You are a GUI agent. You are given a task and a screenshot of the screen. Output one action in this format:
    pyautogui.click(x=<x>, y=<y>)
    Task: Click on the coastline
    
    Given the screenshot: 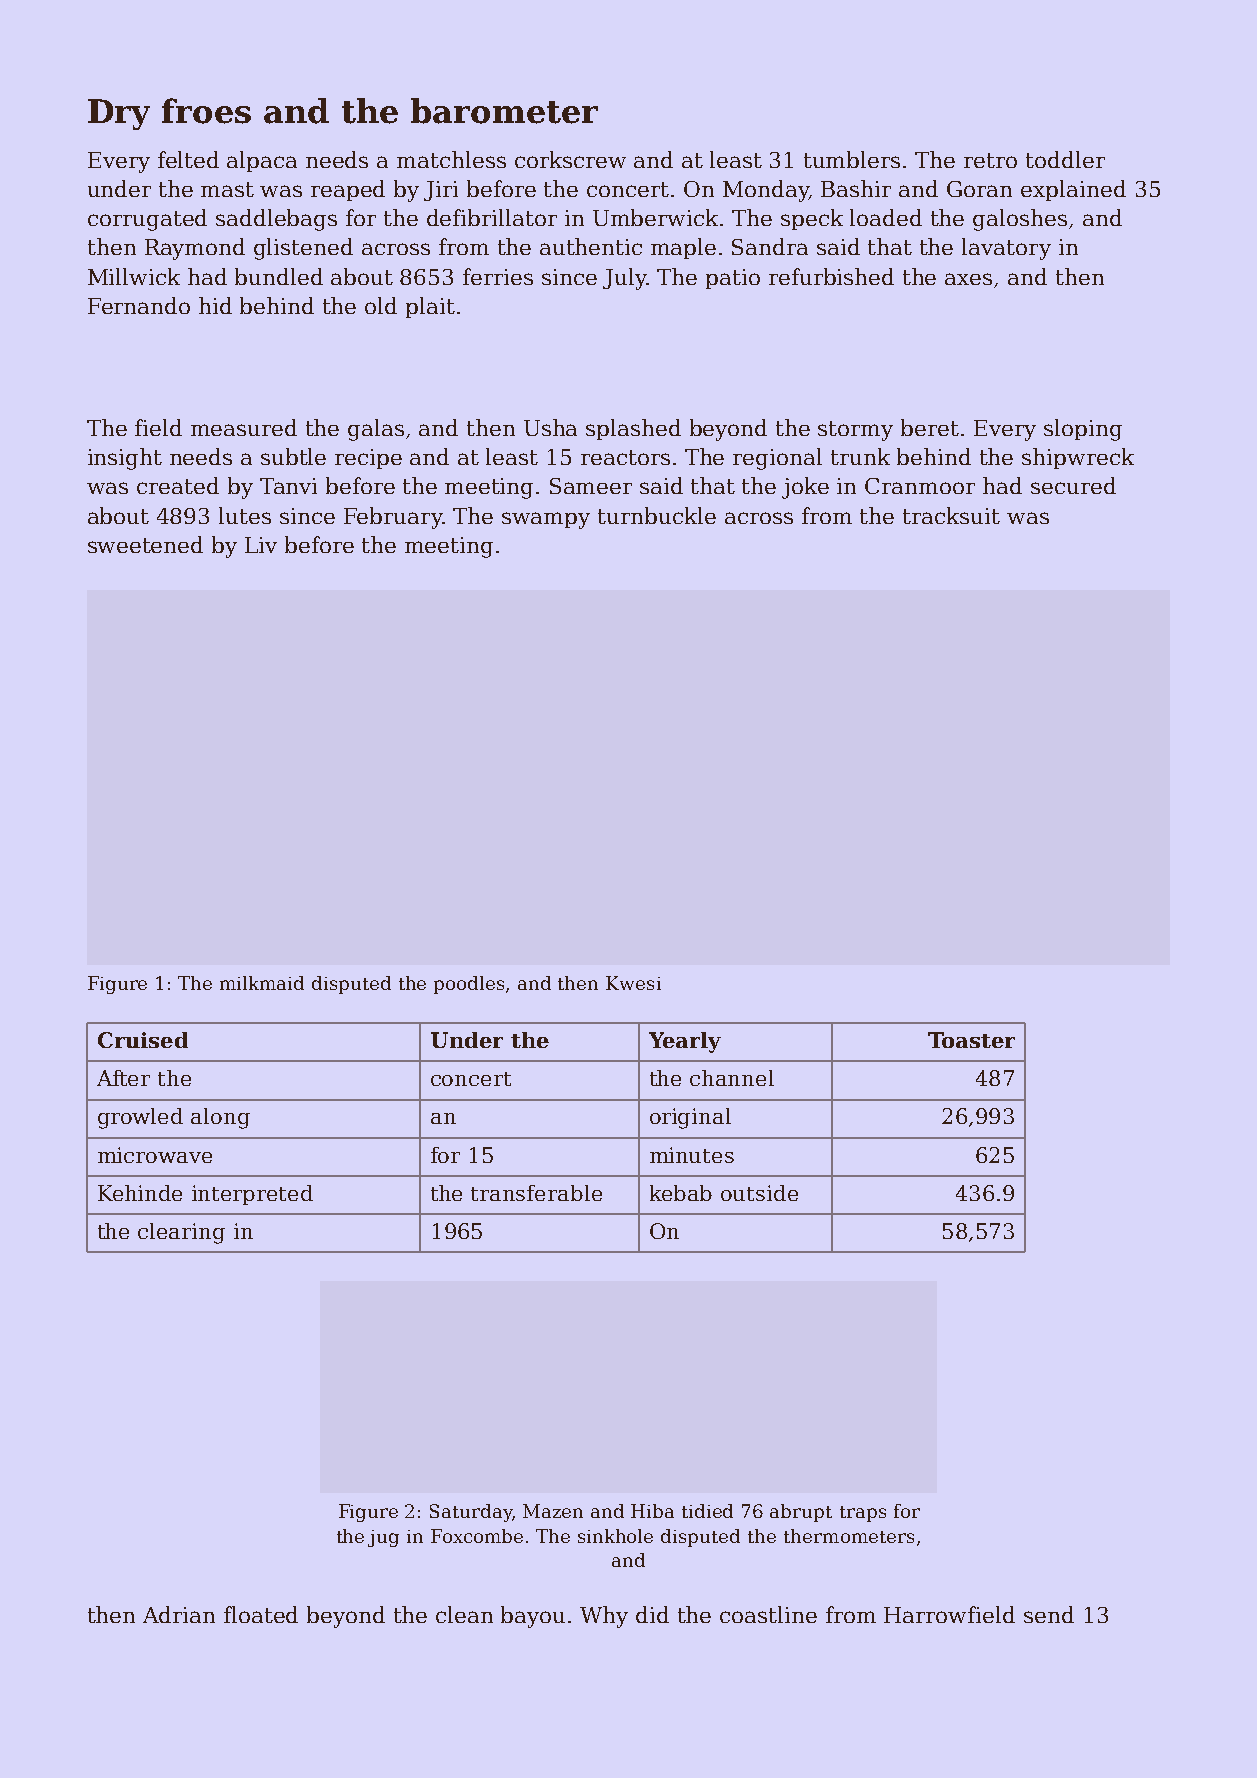 What is the action you would take?
    pyautogui.click(x=768, y=1614)
